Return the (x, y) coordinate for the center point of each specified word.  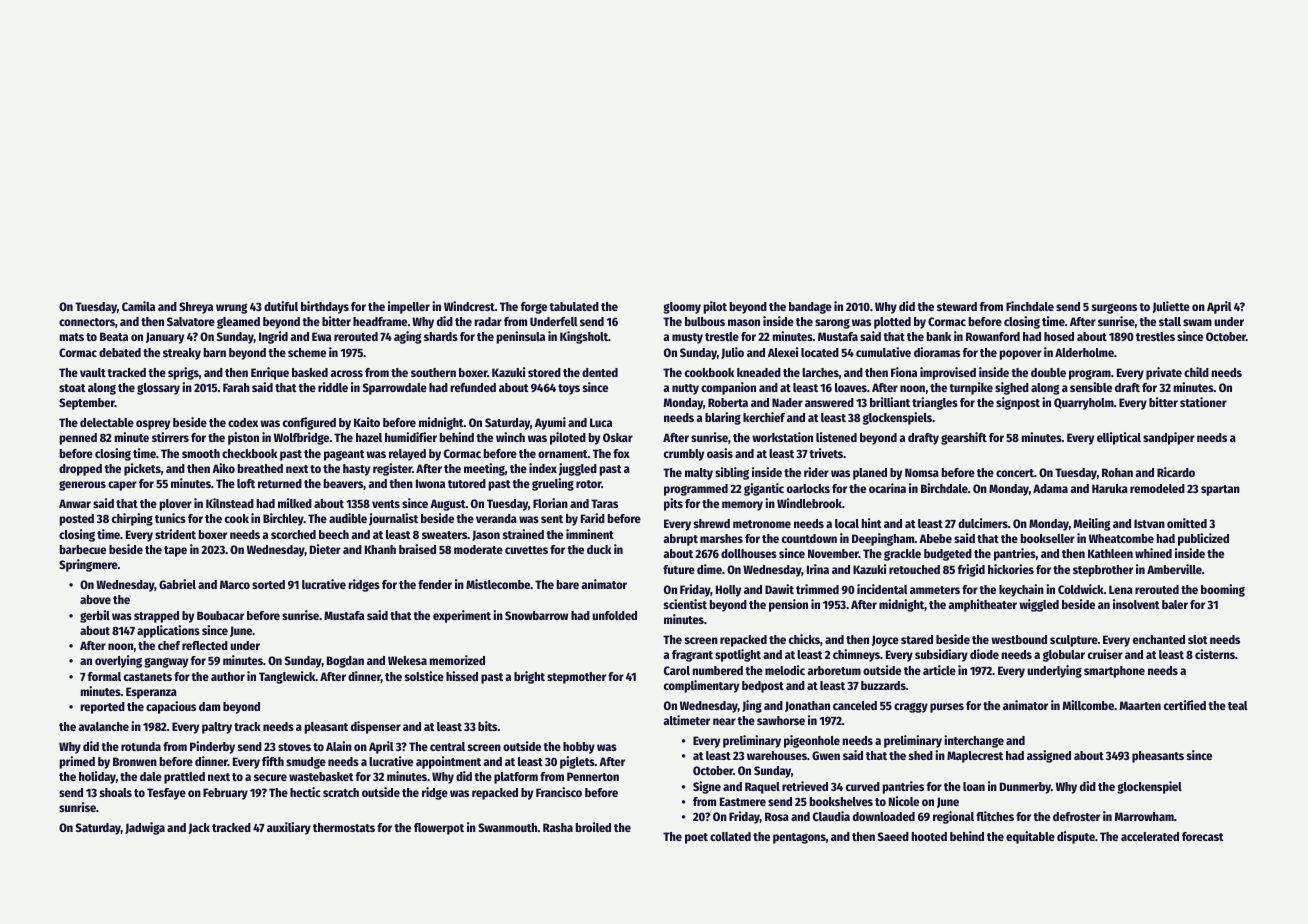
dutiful (281, 306)
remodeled (1157, 488)
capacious (171, 707)
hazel (369, 437)
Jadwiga (145, 828)
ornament (563, 454)
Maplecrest (975, 757)
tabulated (574, 306)
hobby (579, 748)
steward (957, 306)
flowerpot (439, 829)
